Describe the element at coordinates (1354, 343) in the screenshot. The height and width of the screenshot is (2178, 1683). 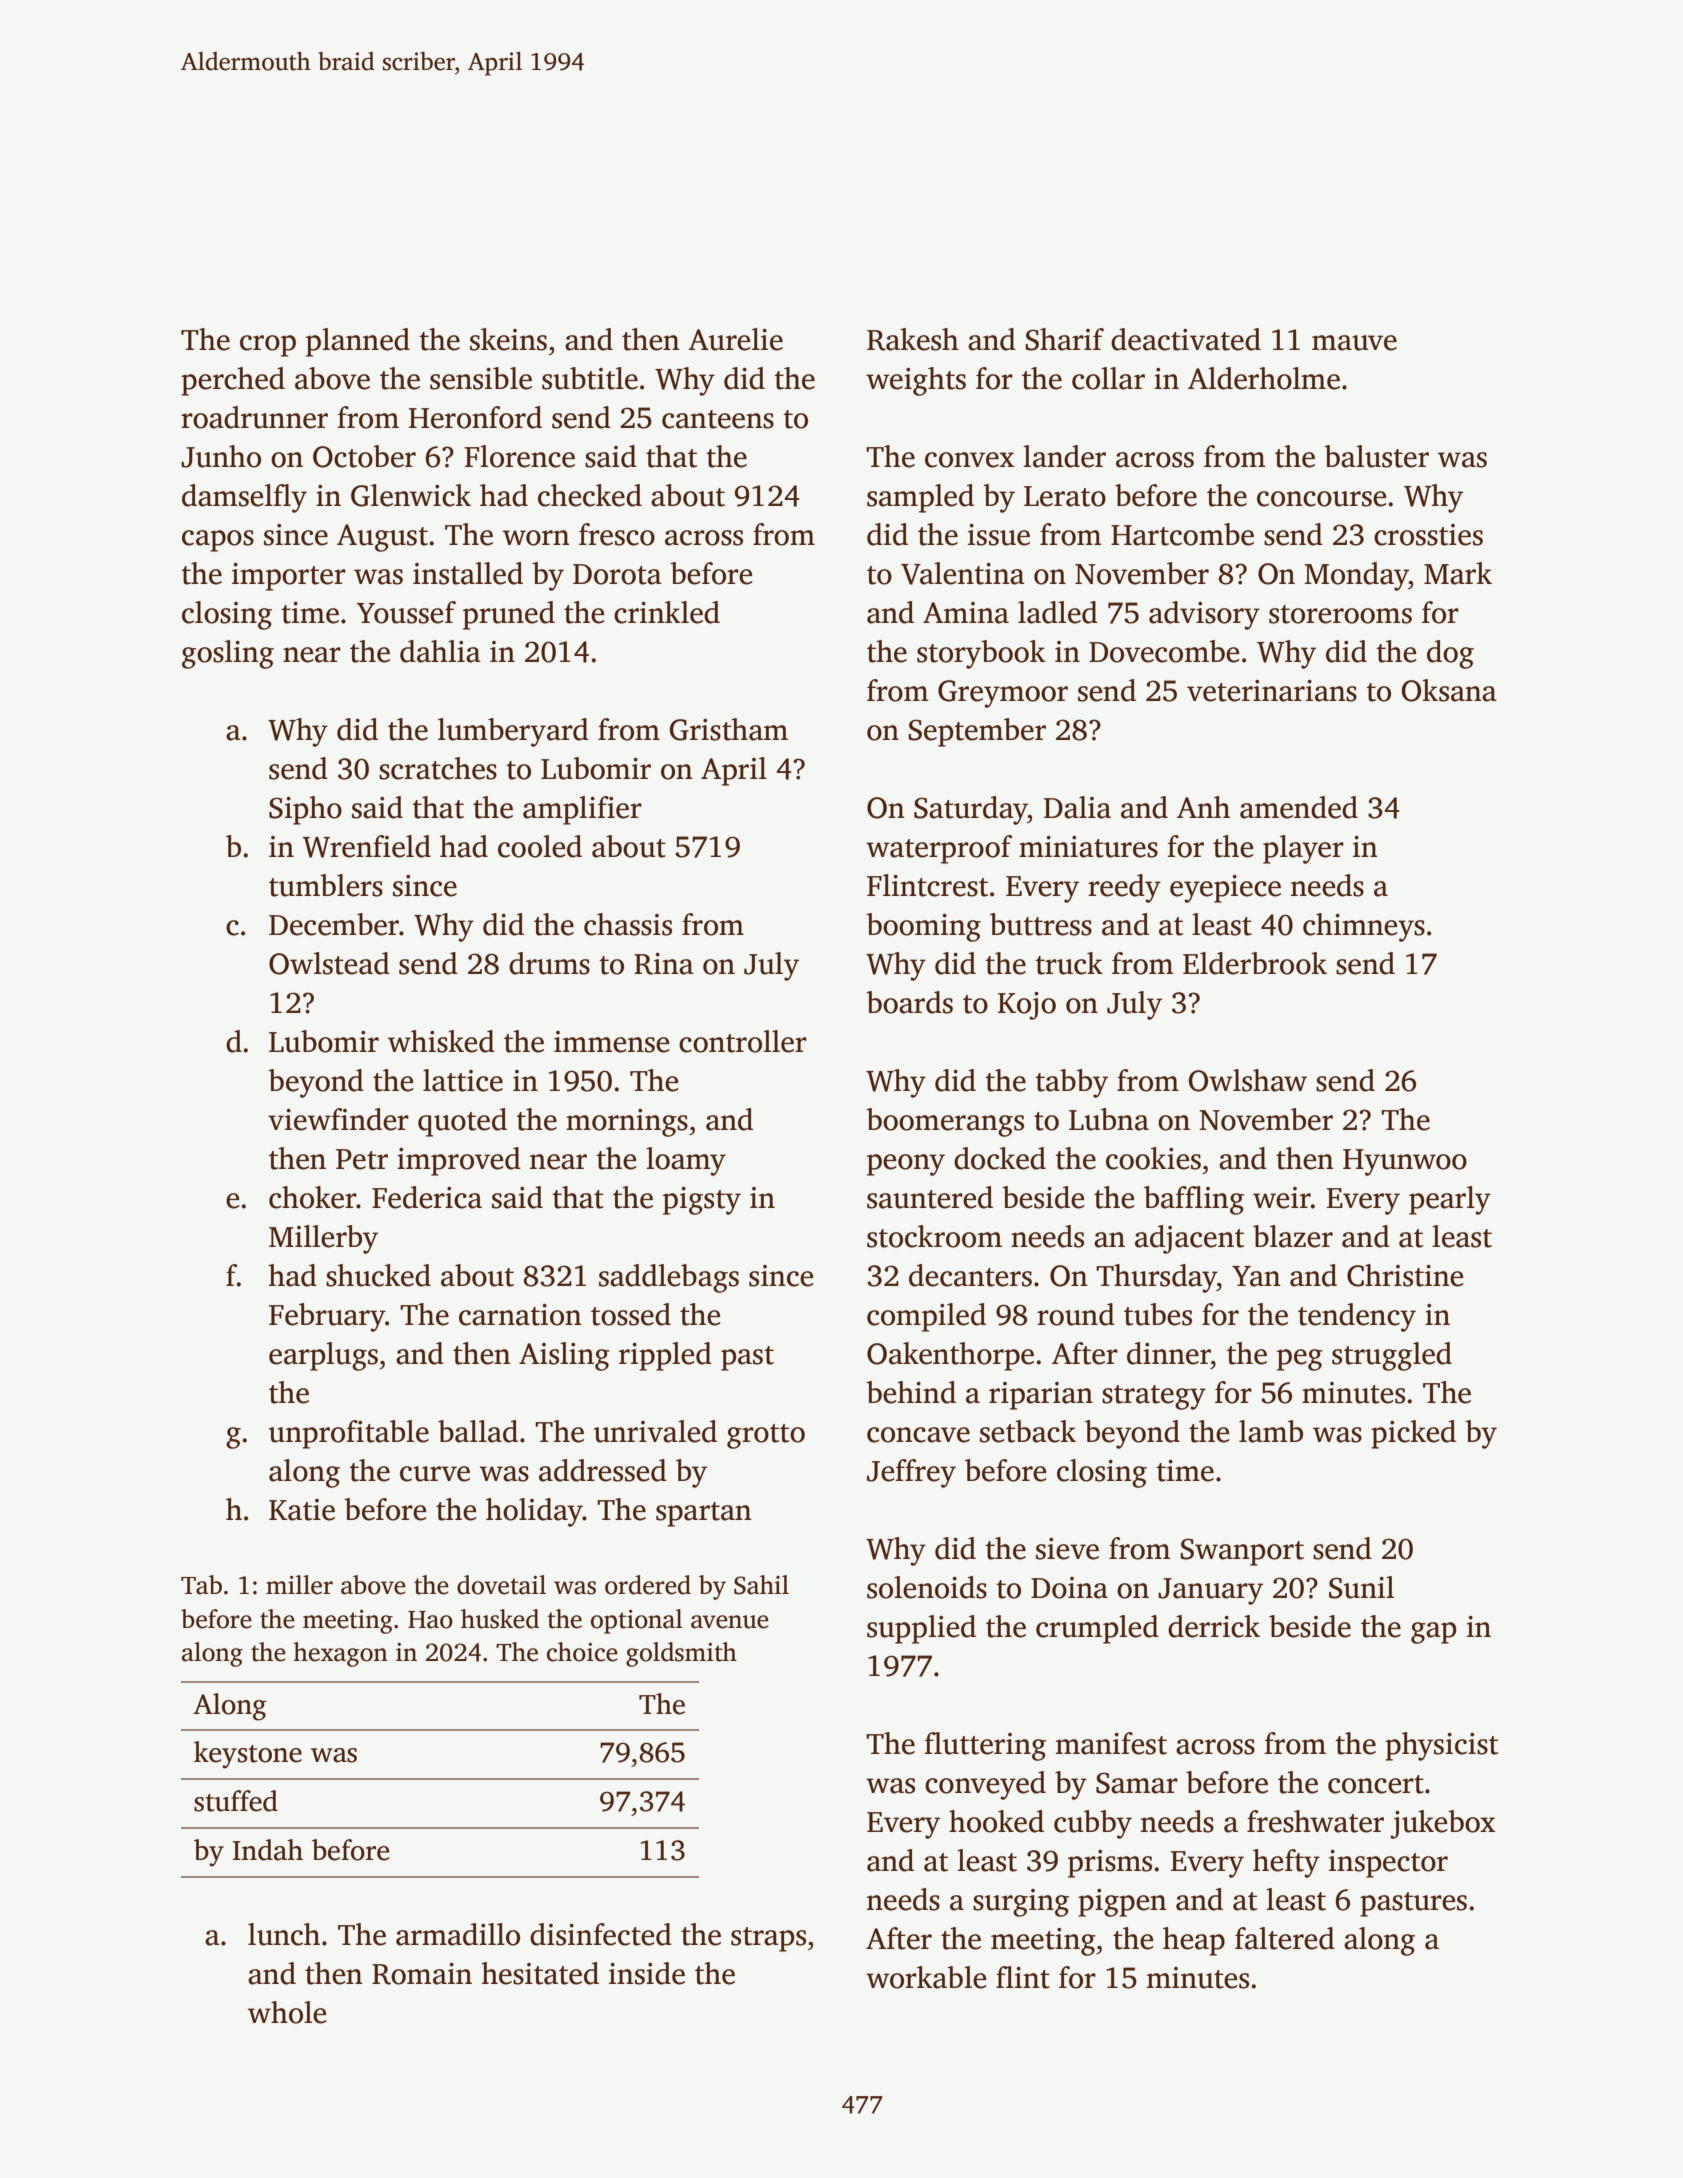
I see `mauve` at that location.
